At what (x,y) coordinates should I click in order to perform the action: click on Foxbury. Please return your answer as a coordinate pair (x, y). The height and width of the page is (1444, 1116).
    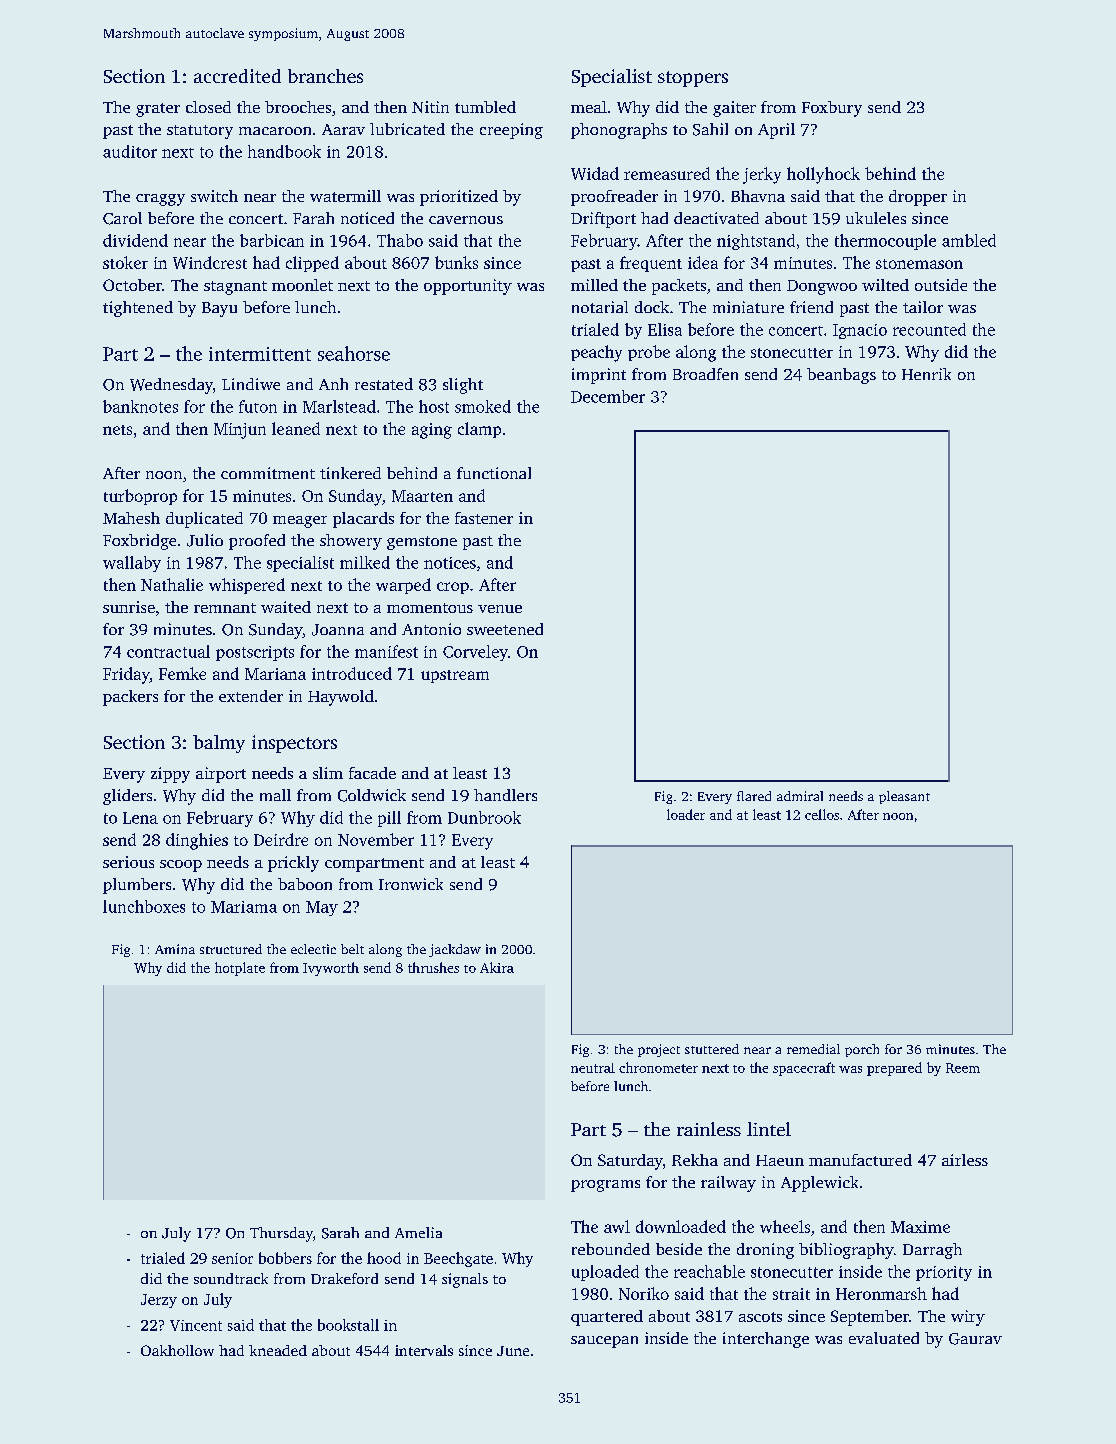
    Looking at the image, I should click on (832, 109).
